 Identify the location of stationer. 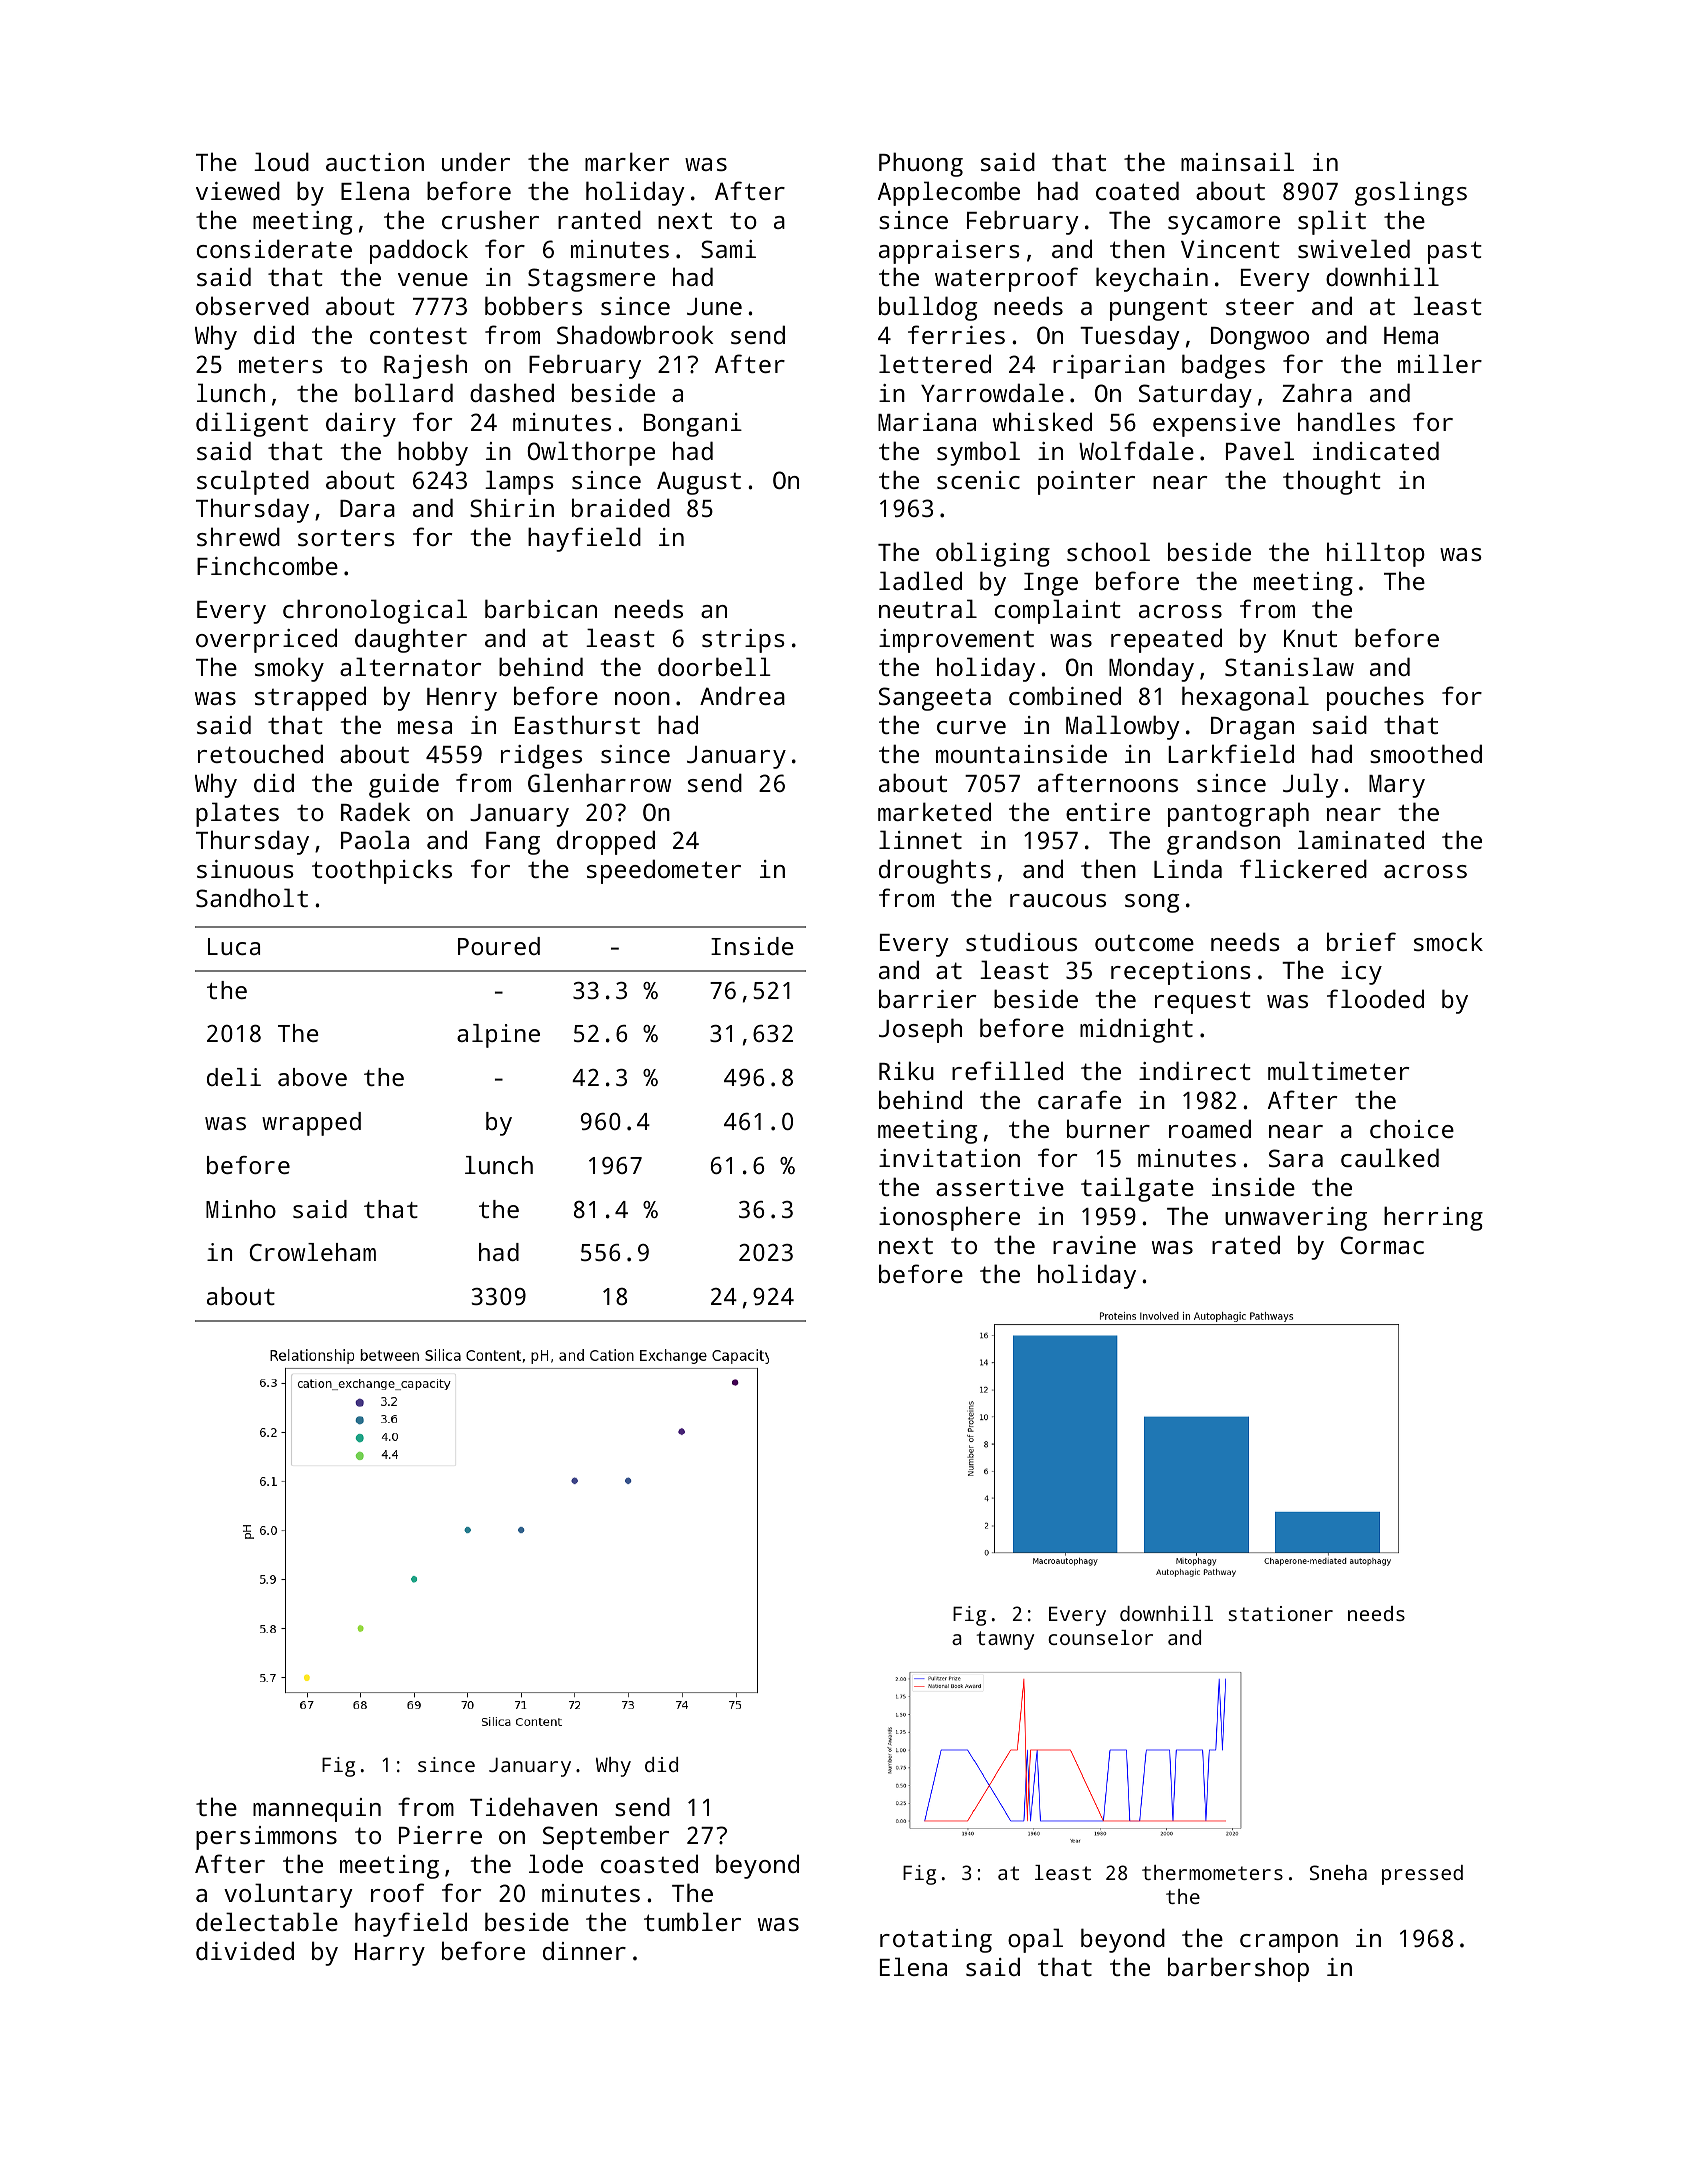
(1280, 1613).
